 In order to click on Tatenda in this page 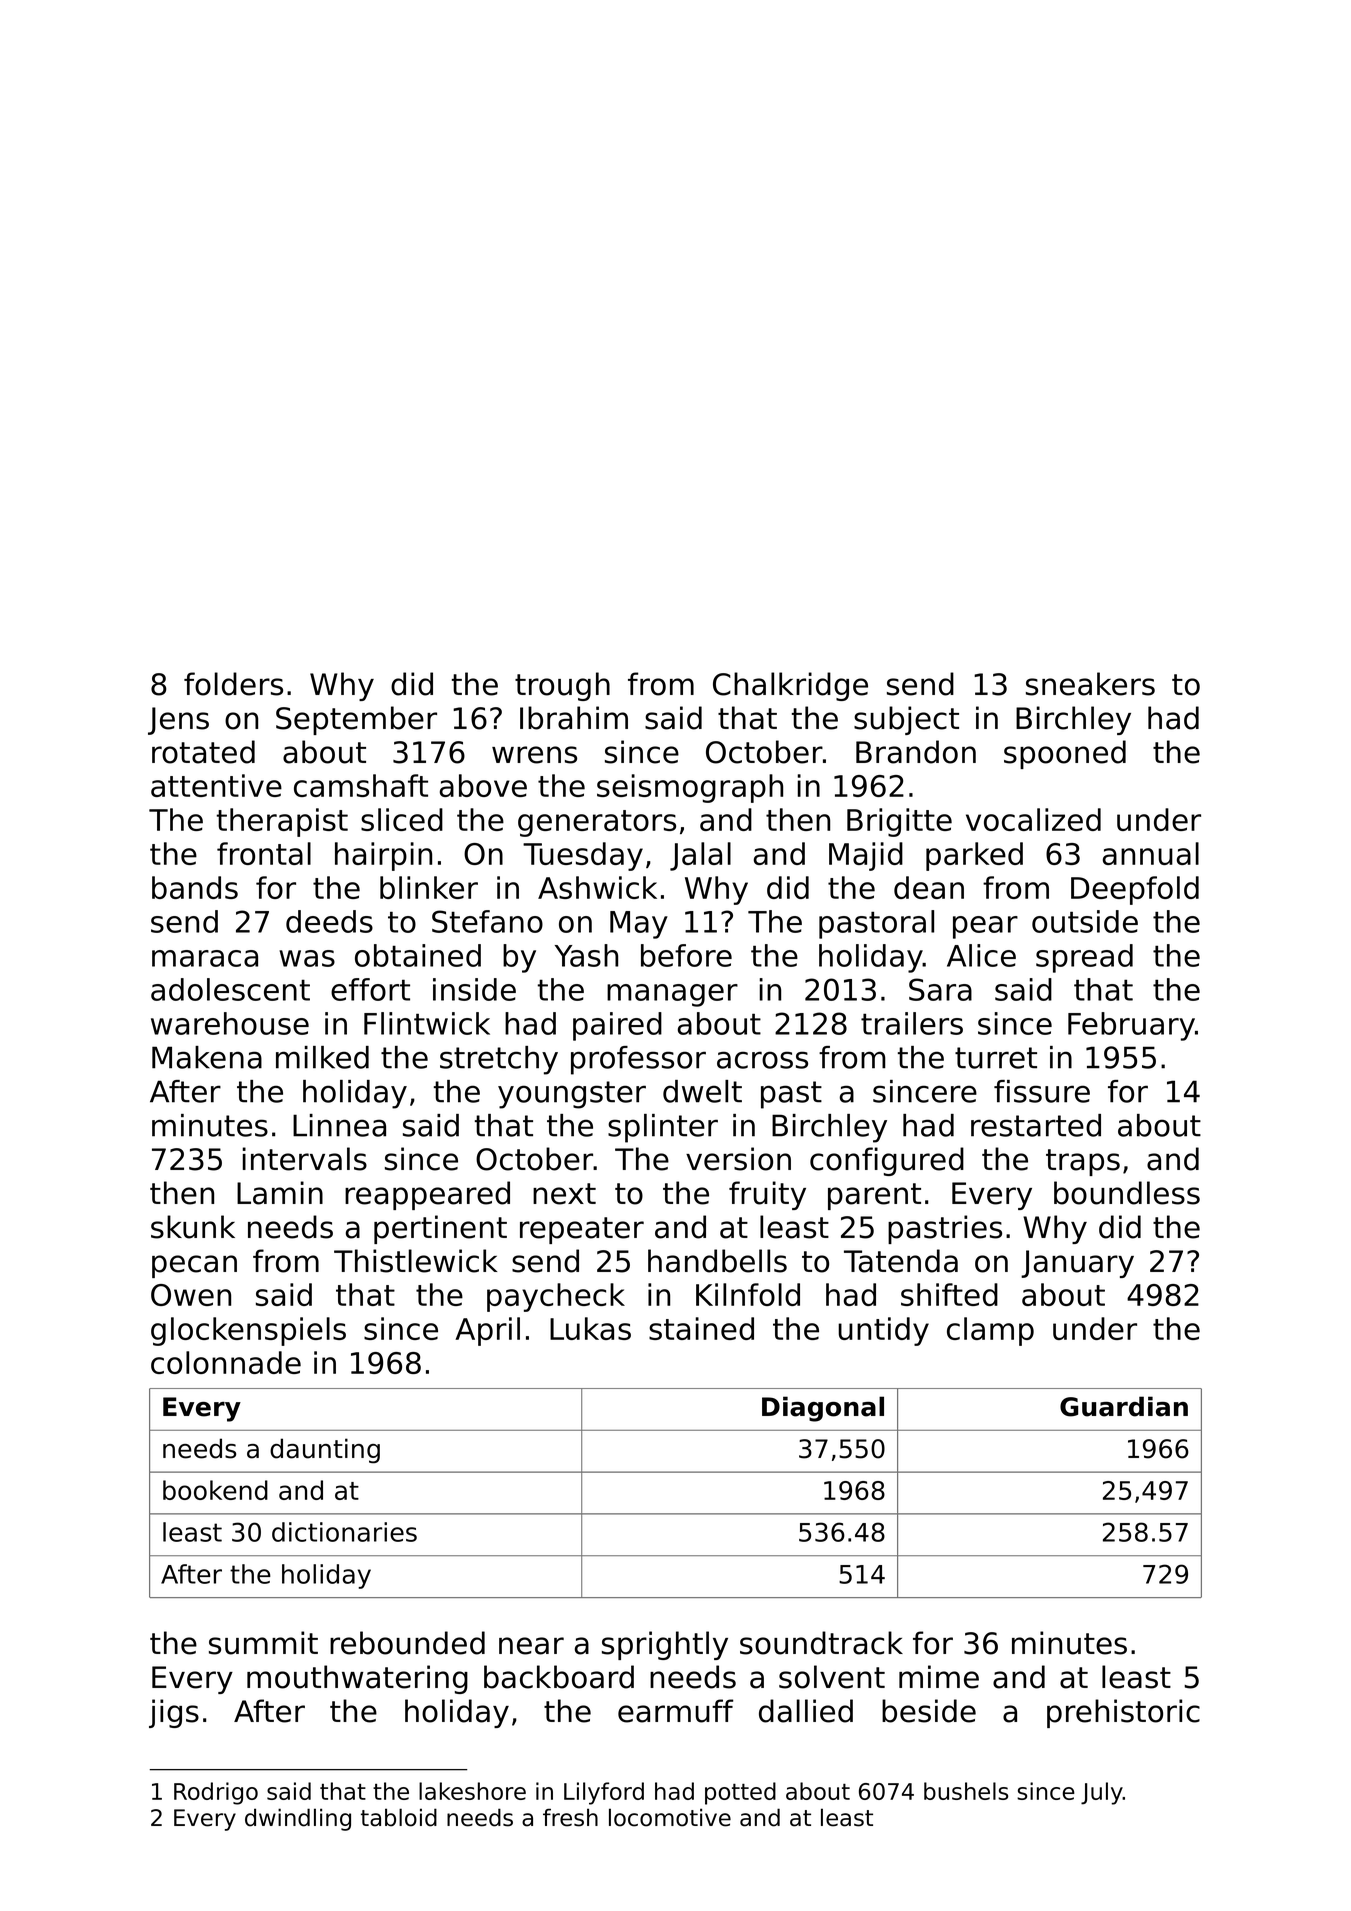, I will do `click(901, 1261)`.
